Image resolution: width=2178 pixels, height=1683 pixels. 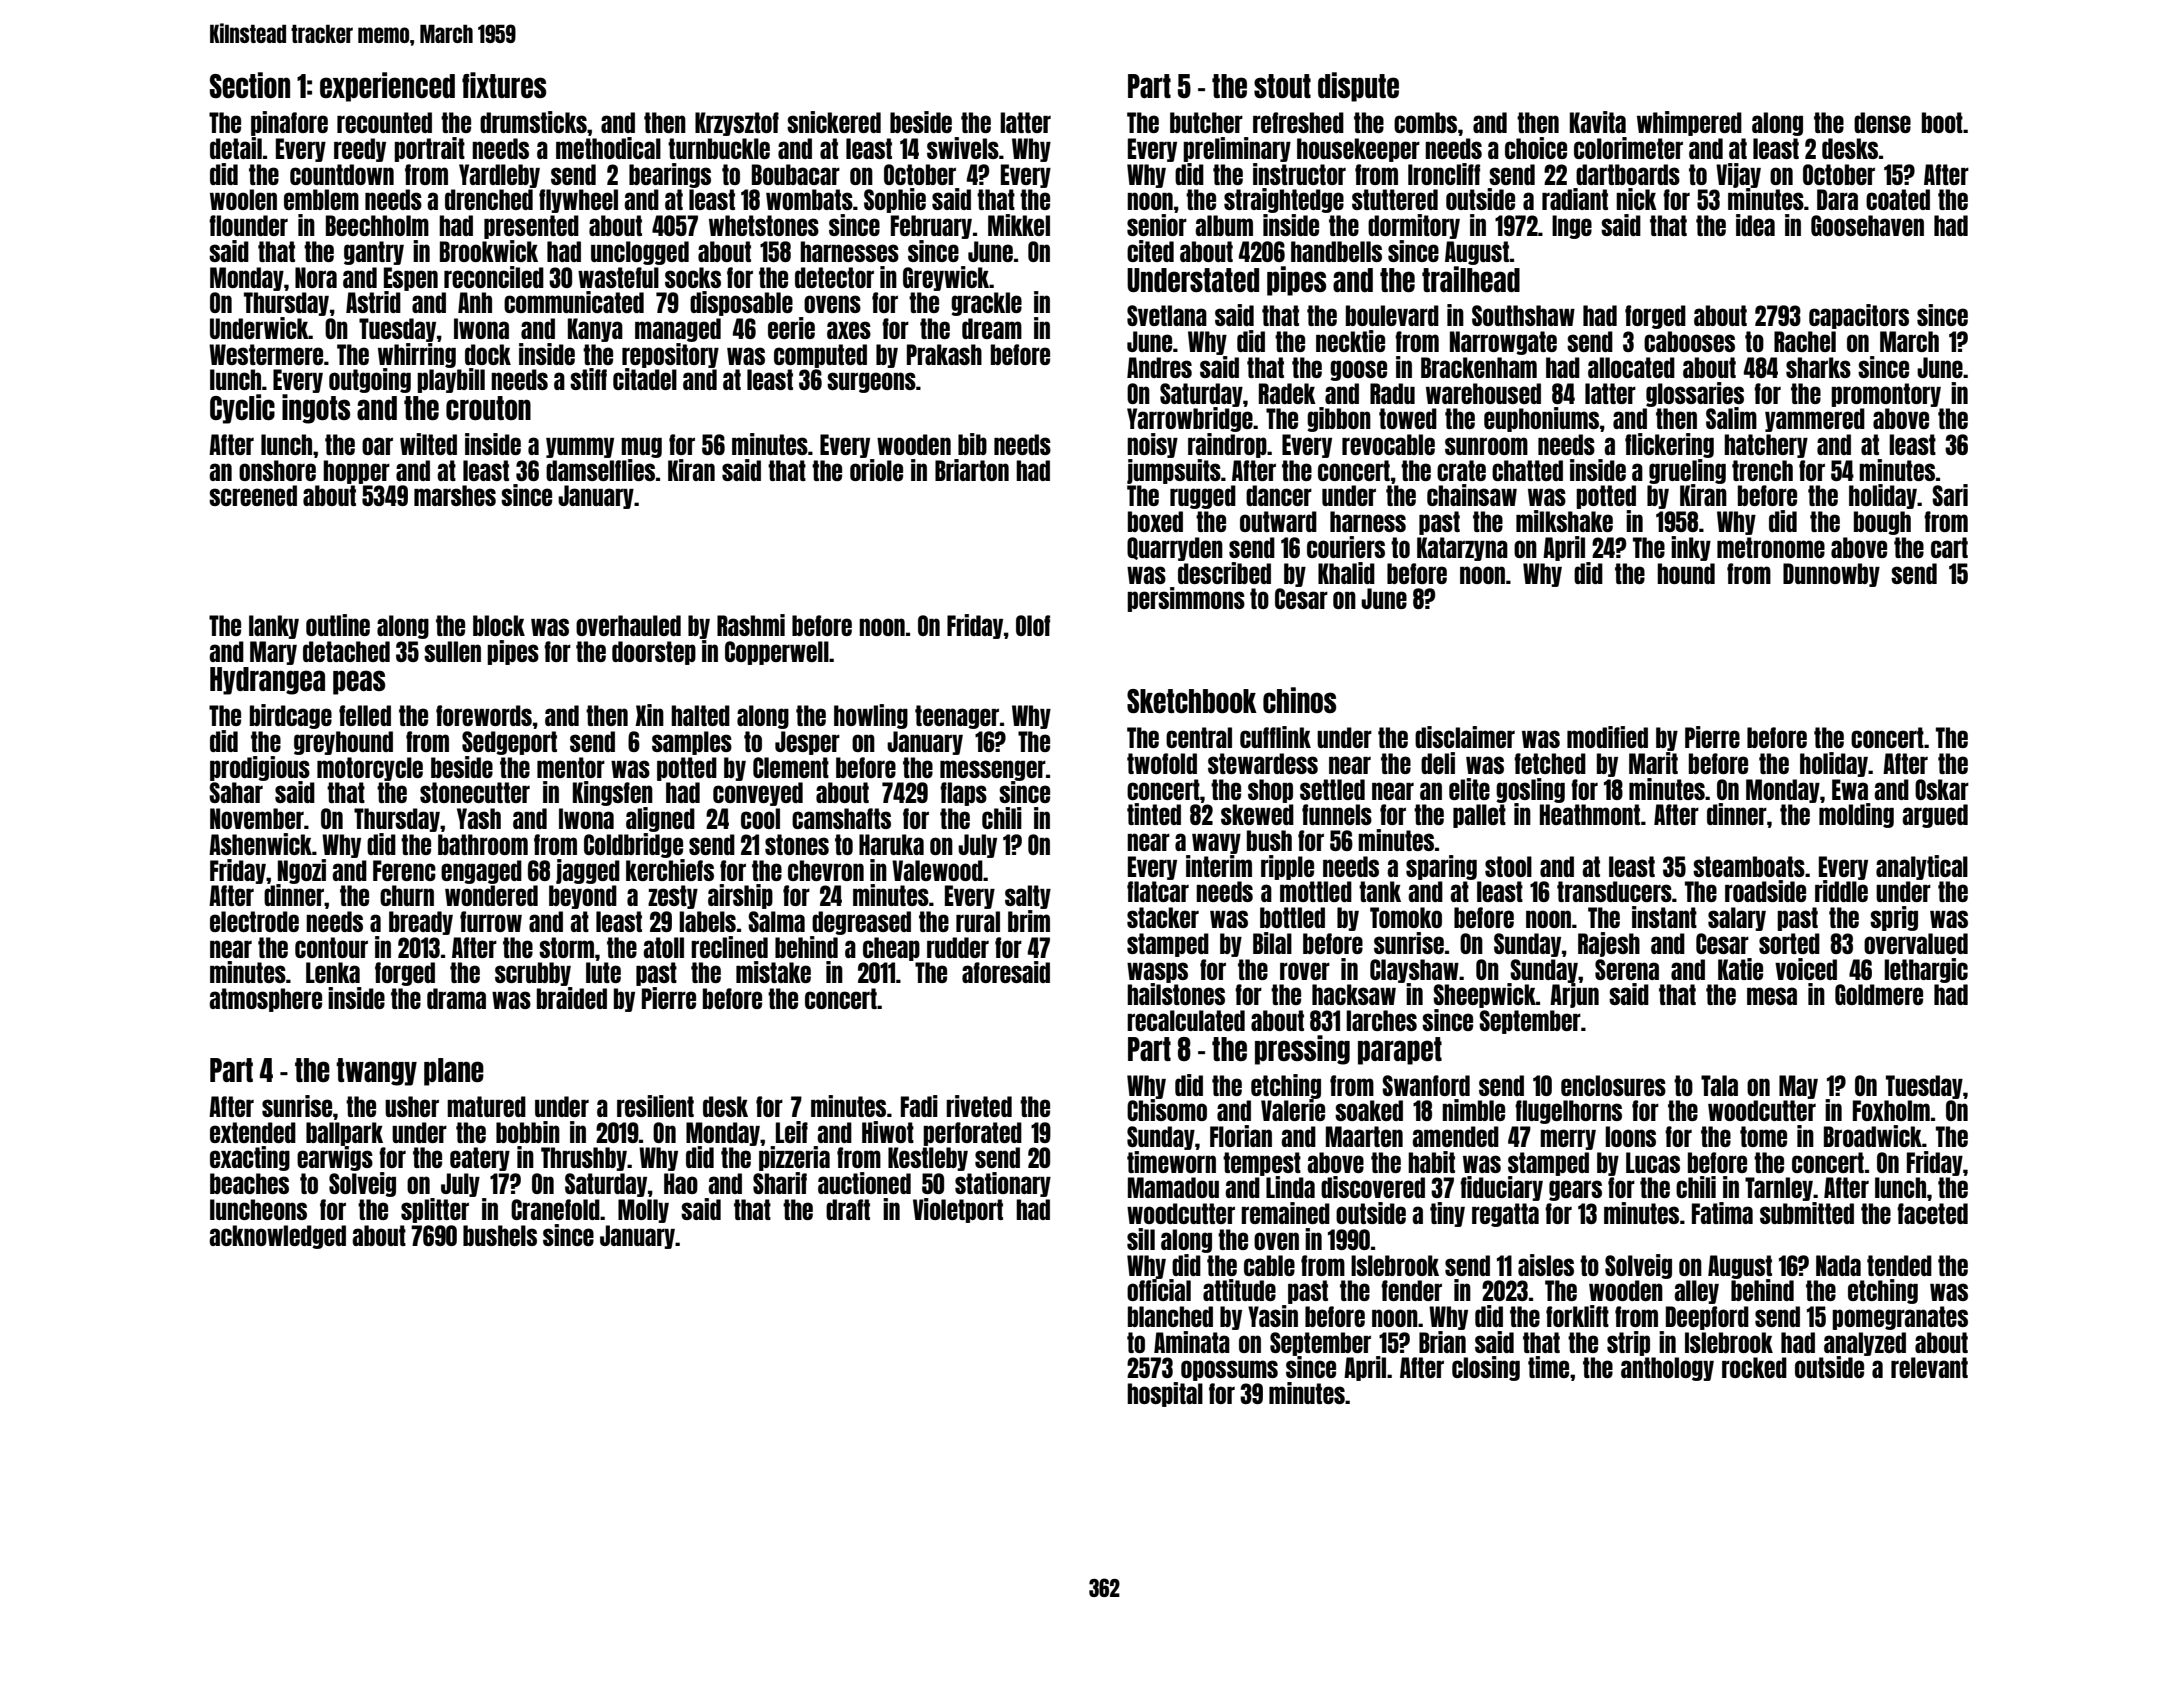 I want to click on promontory, so click(x=1886, y=395).
